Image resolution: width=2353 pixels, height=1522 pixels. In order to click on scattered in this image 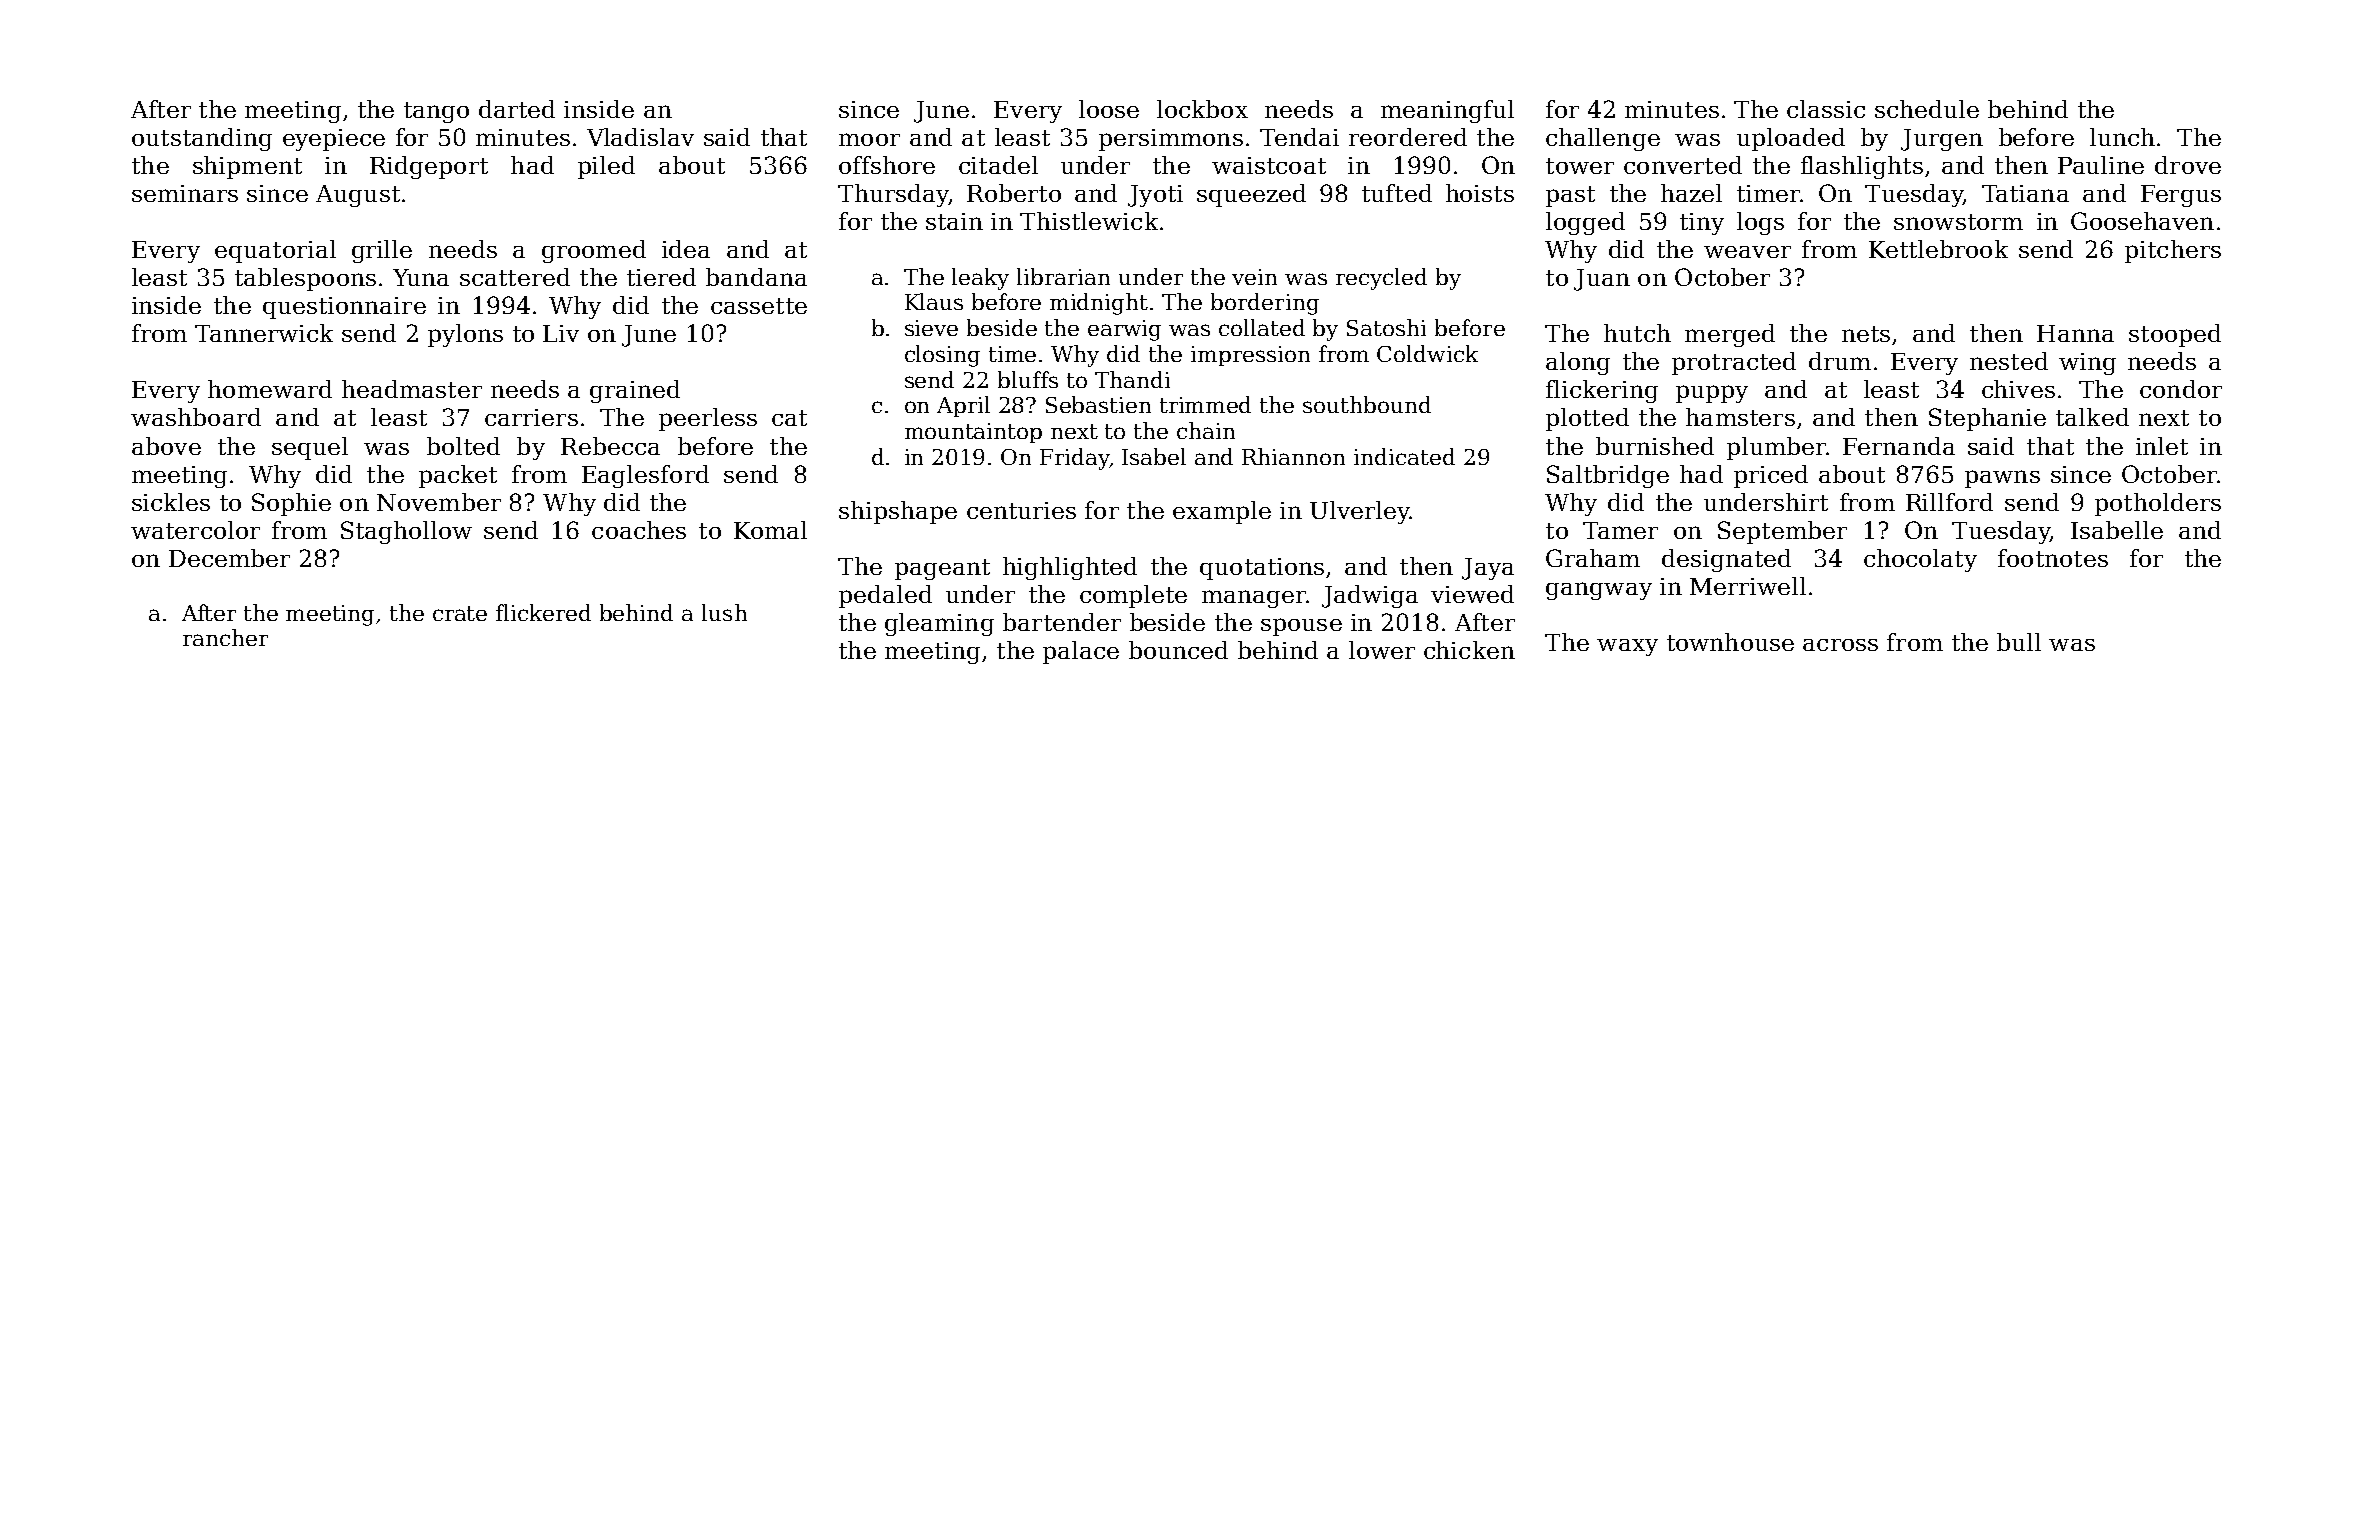, I will do `click(515, 277)`.
